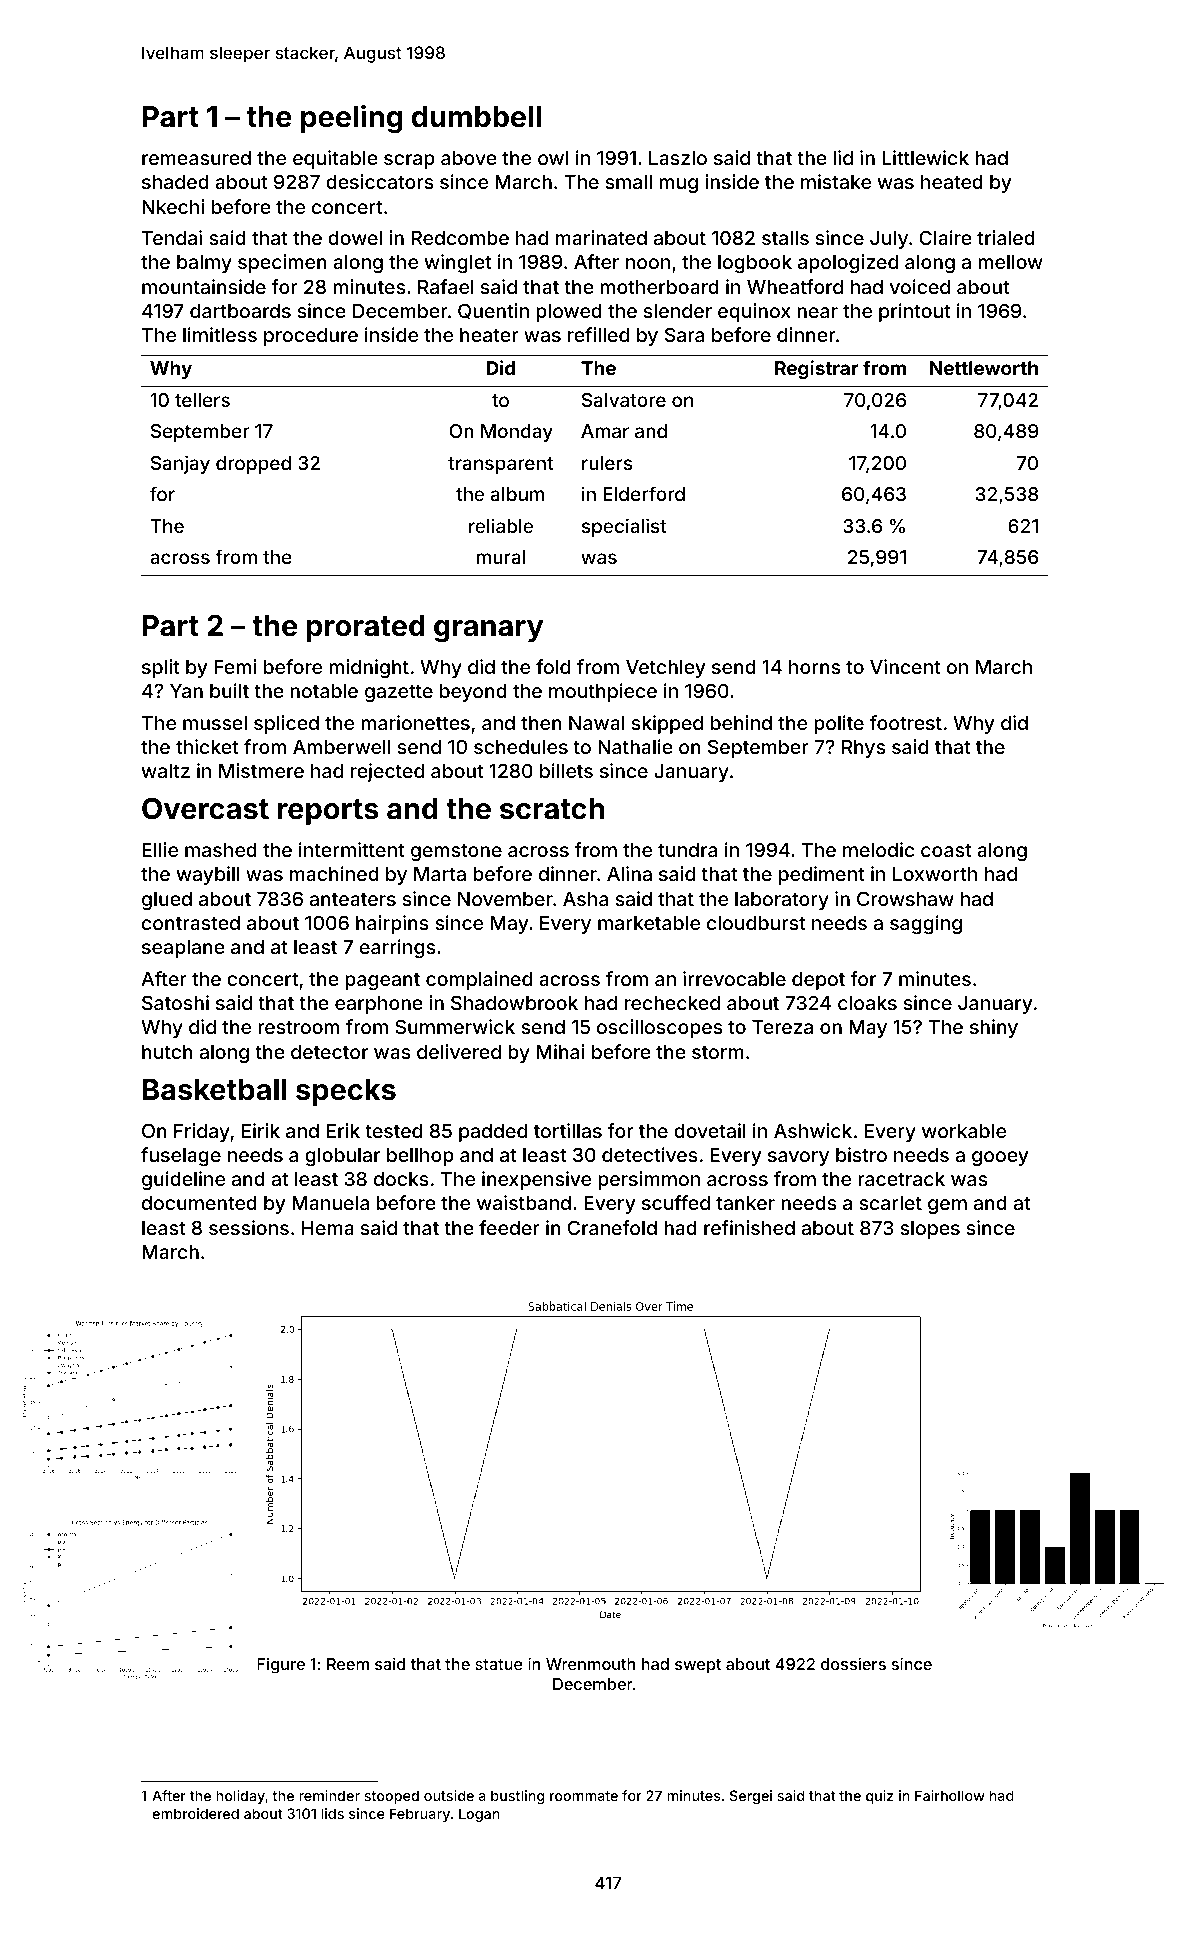  What do you see at coordinates (698, 1666) in the image?
I see `swept` at bounding box center [698, 1666].
